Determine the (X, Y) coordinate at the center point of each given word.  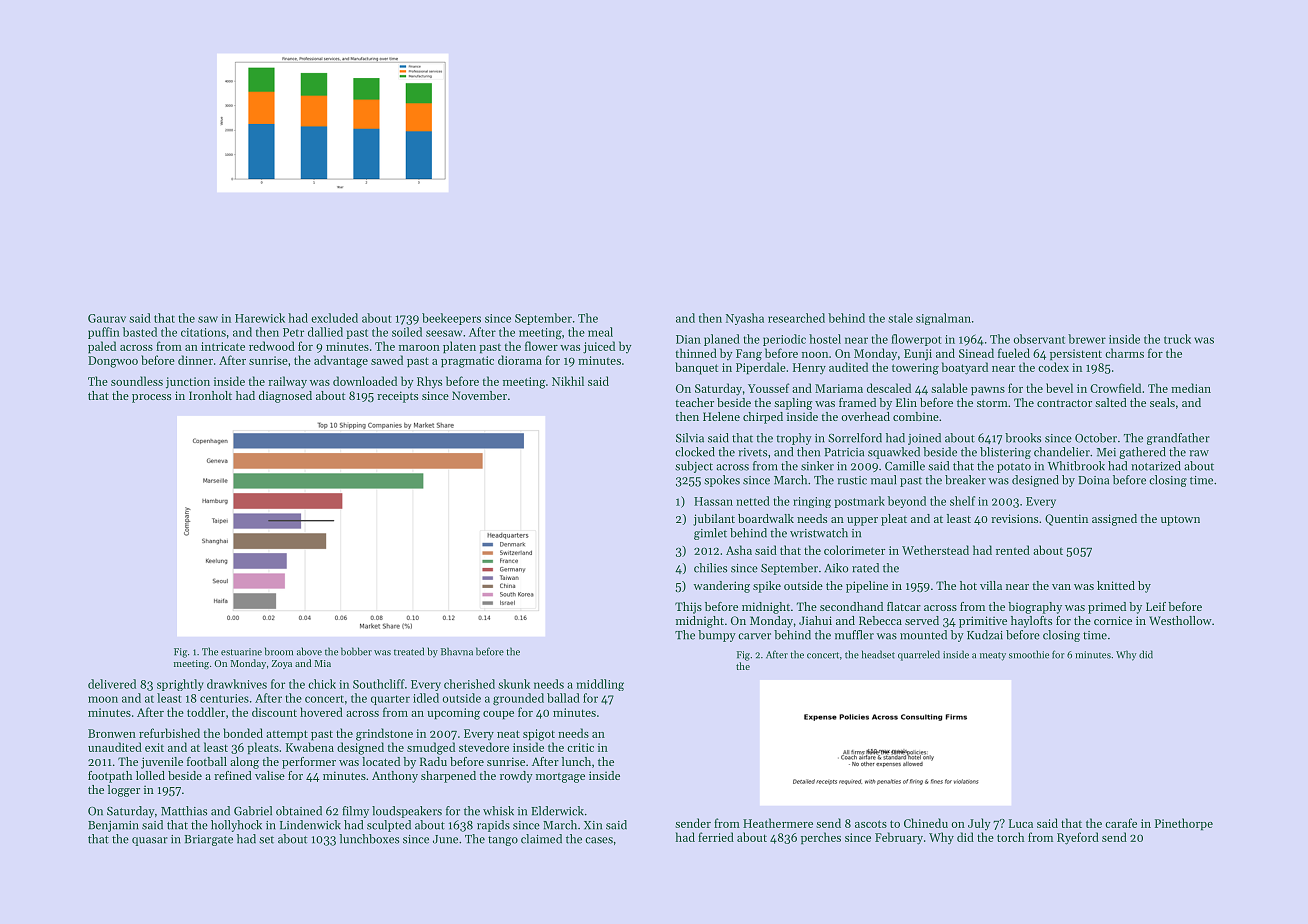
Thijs (688, 608)
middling (600, 685)
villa (991, 585)
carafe (1121, 823)
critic (580, 747)
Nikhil (568, 381)
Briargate (208, 840)
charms (1124, 353)
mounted (923, 635)
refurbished (169, 733)
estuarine (241, 652)
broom (279, 651)
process (151, 398)
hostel (825, 339)
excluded (334, 318)
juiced (599, 347)
